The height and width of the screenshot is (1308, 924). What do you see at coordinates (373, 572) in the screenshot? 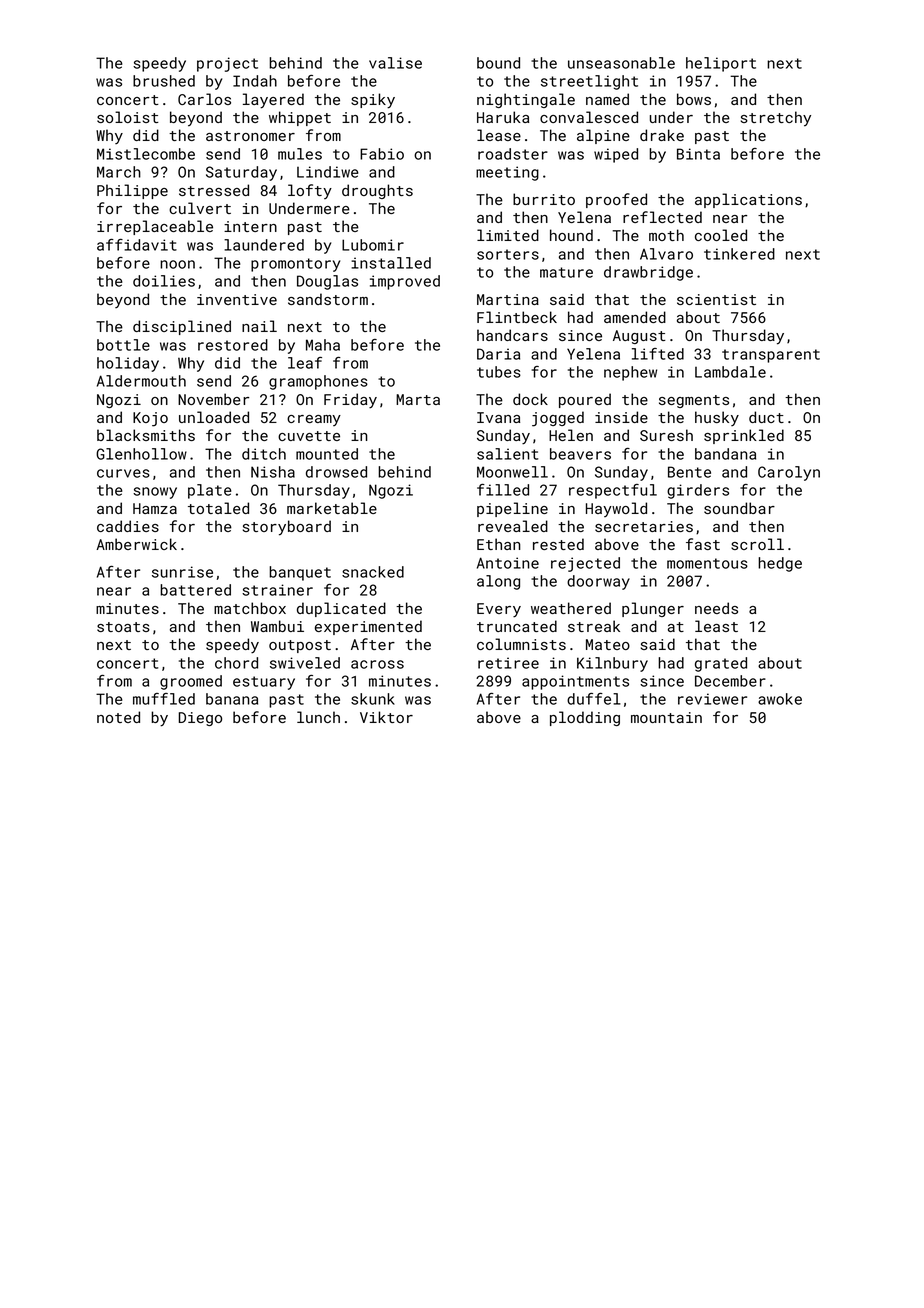
I see `snacked` at bounding box center [373, 572].
